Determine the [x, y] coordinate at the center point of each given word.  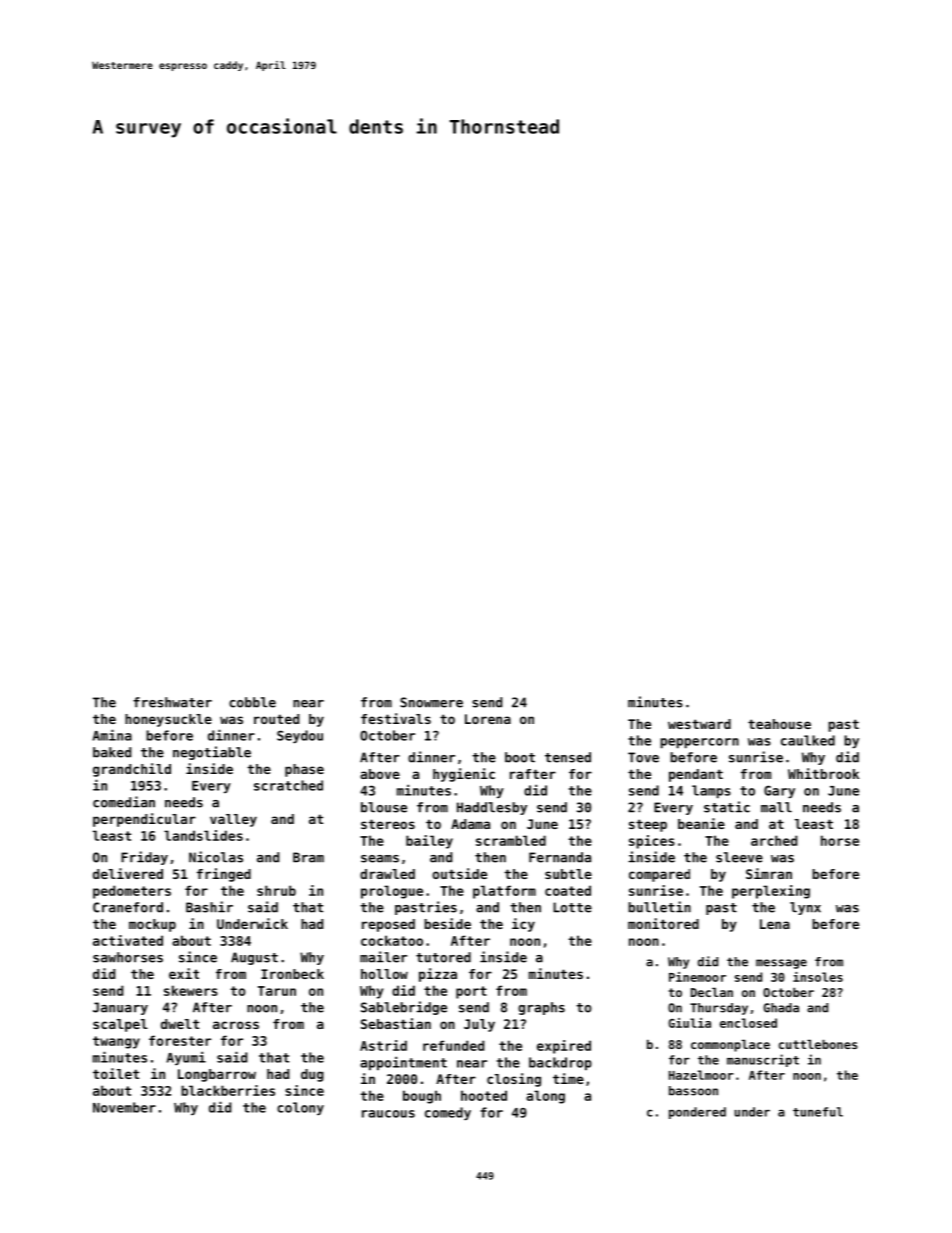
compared [659, 875]
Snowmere [431, 702]
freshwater [172, 702]
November [124, 1107]
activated [128, 940]
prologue [392, 892]
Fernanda [560, 857]
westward [699, 724]
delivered [128, 873]
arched [774, 840]
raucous [388, 1114]
